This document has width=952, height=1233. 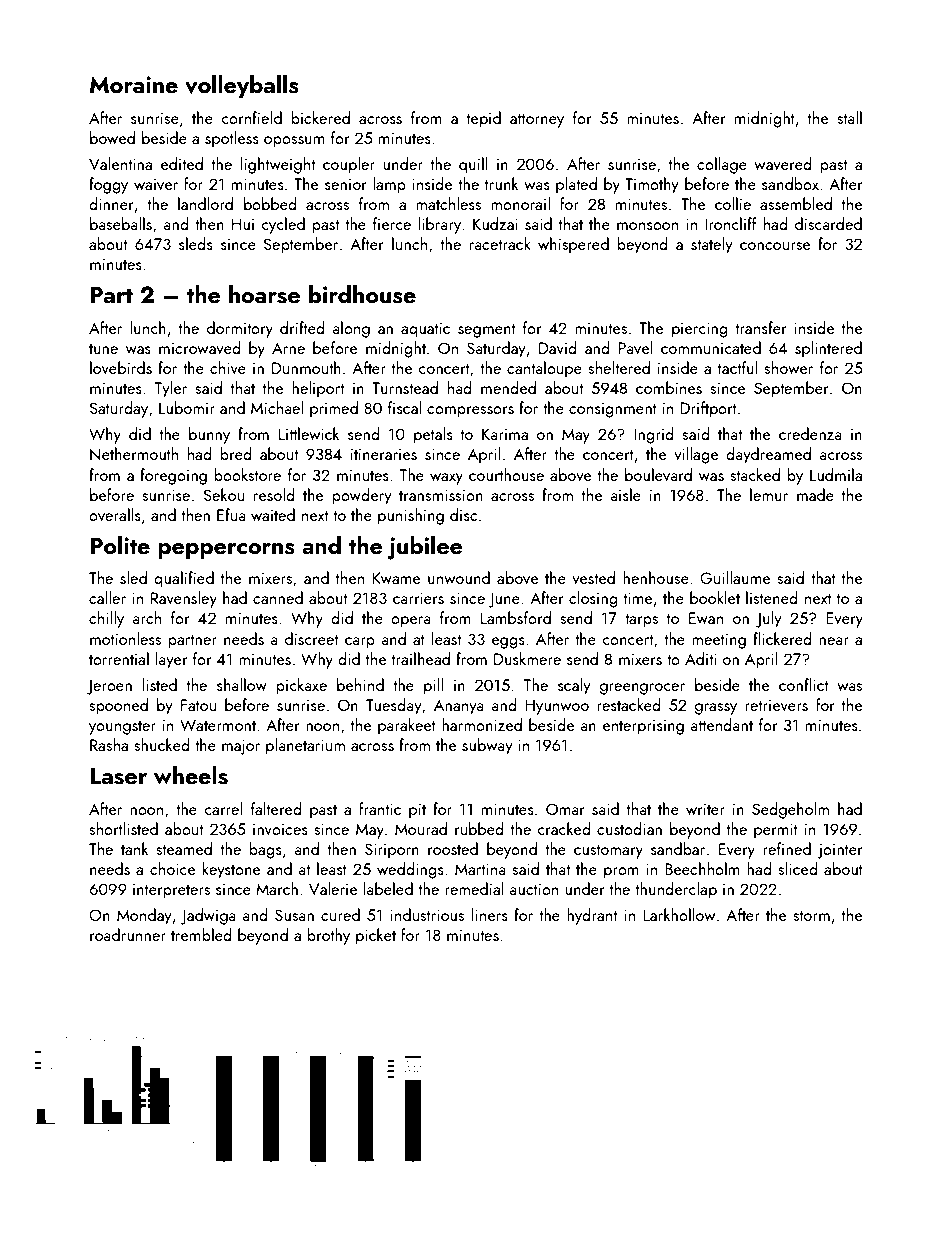 I want to click on collage, so click(x=722, y=165).
